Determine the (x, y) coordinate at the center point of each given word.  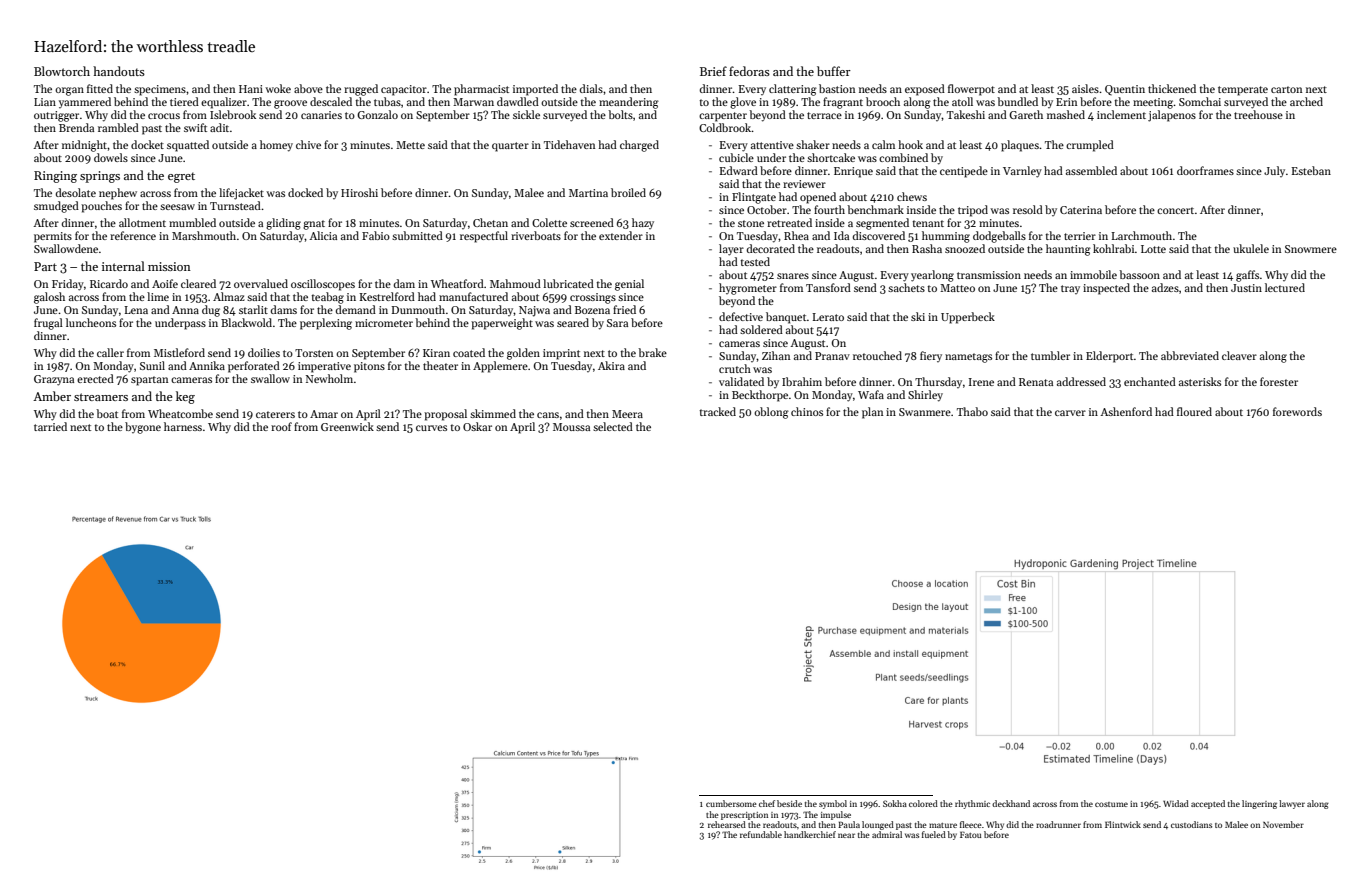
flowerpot (971, 90)
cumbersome (731, 803)
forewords (1297, 411)
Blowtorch (62, 71)
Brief (713, 71)
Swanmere (925, 412)
